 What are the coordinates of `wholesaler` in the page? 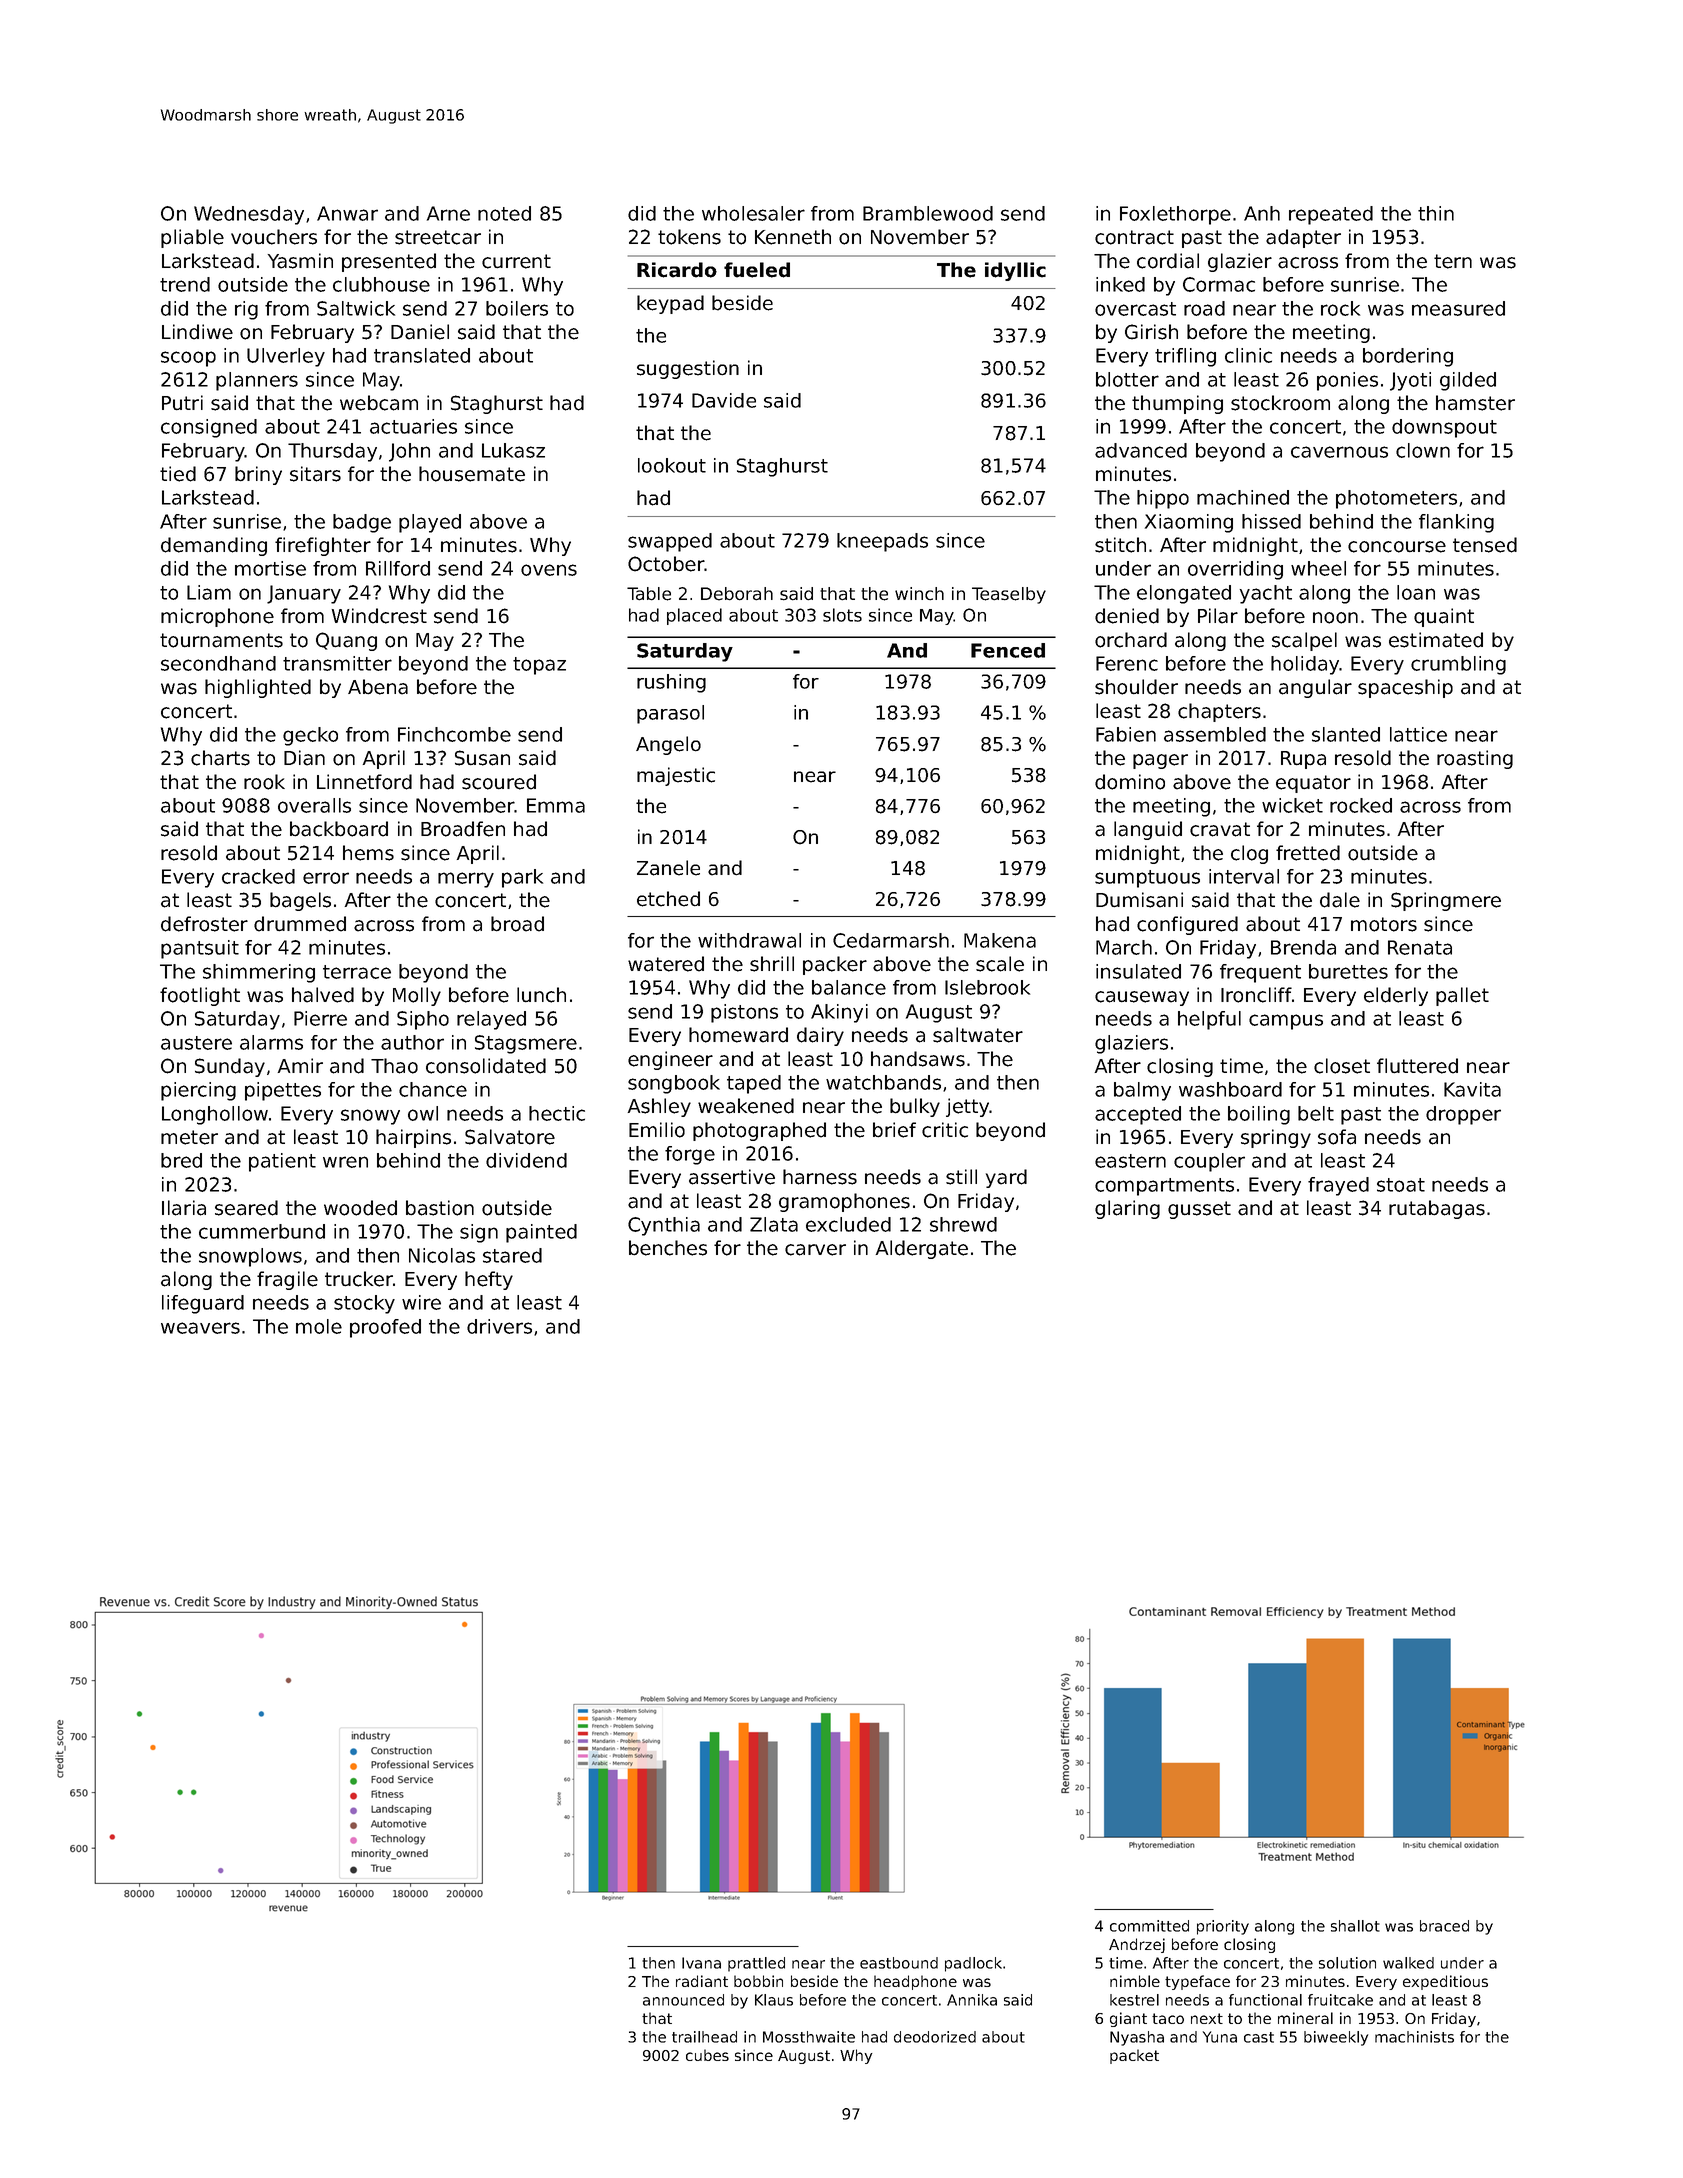 It's located at (753, 213).
